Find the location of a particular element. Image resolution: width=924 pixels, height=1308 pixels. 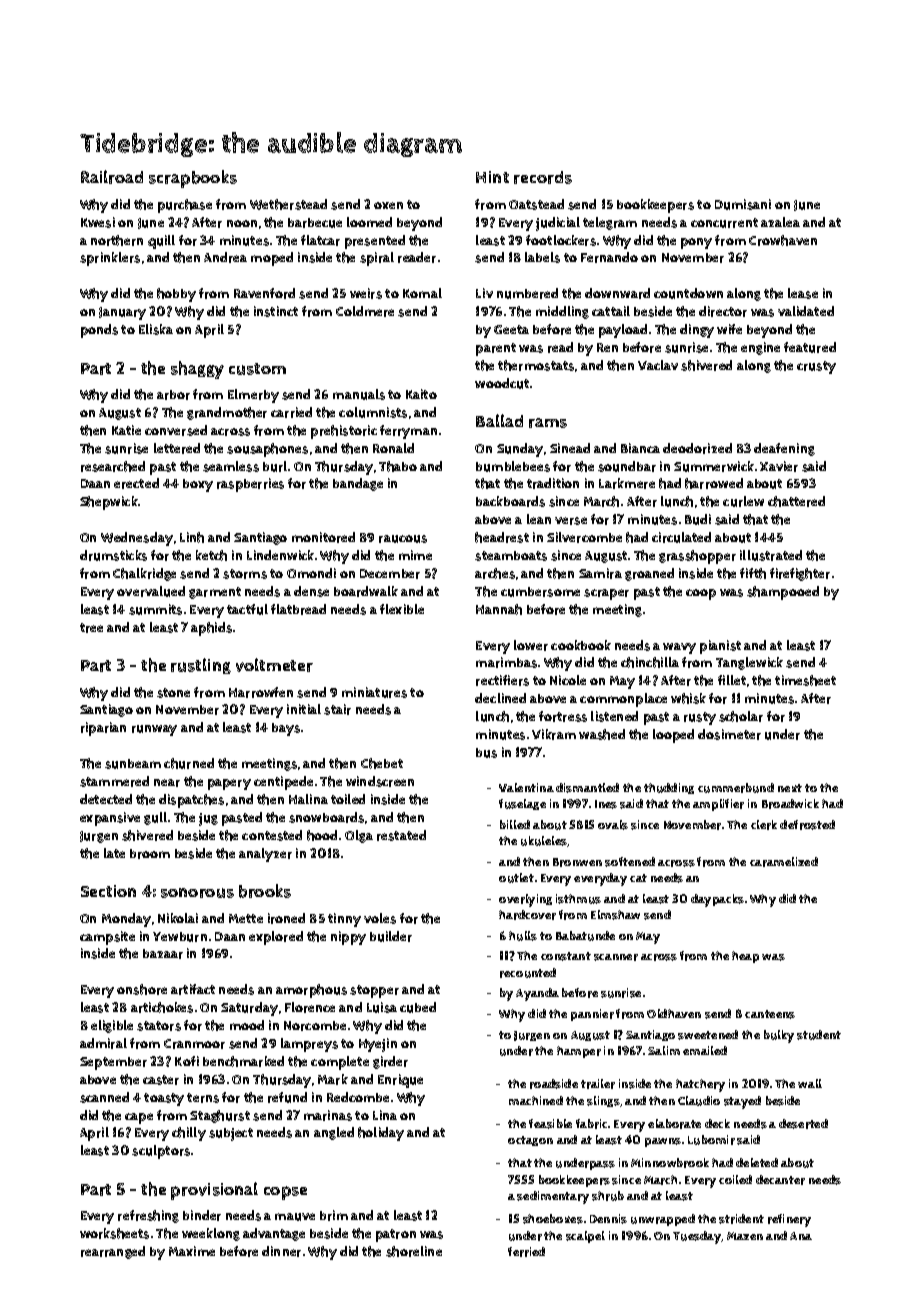

Hint is located at coordinates (492, 177).
